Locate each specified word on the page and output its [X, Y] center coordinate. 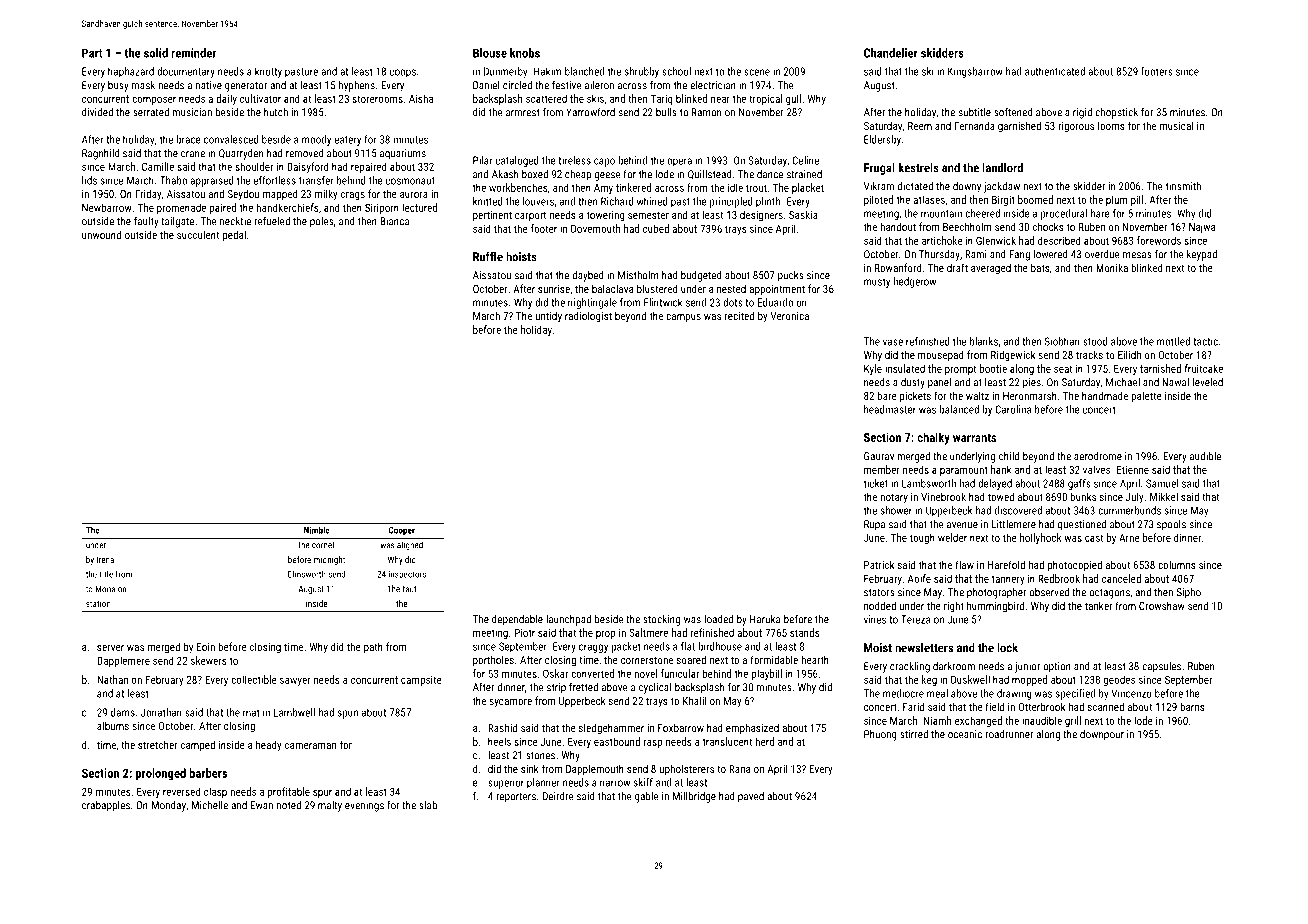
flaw [964, 564]
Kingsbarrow [975, 72]
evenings [364, 806]
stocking [661, 620]
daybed [588, 276]
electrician [713, 85]
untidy [548, 317]
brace [188, 139]
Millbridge [694, 797]
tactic [1205, 341]
